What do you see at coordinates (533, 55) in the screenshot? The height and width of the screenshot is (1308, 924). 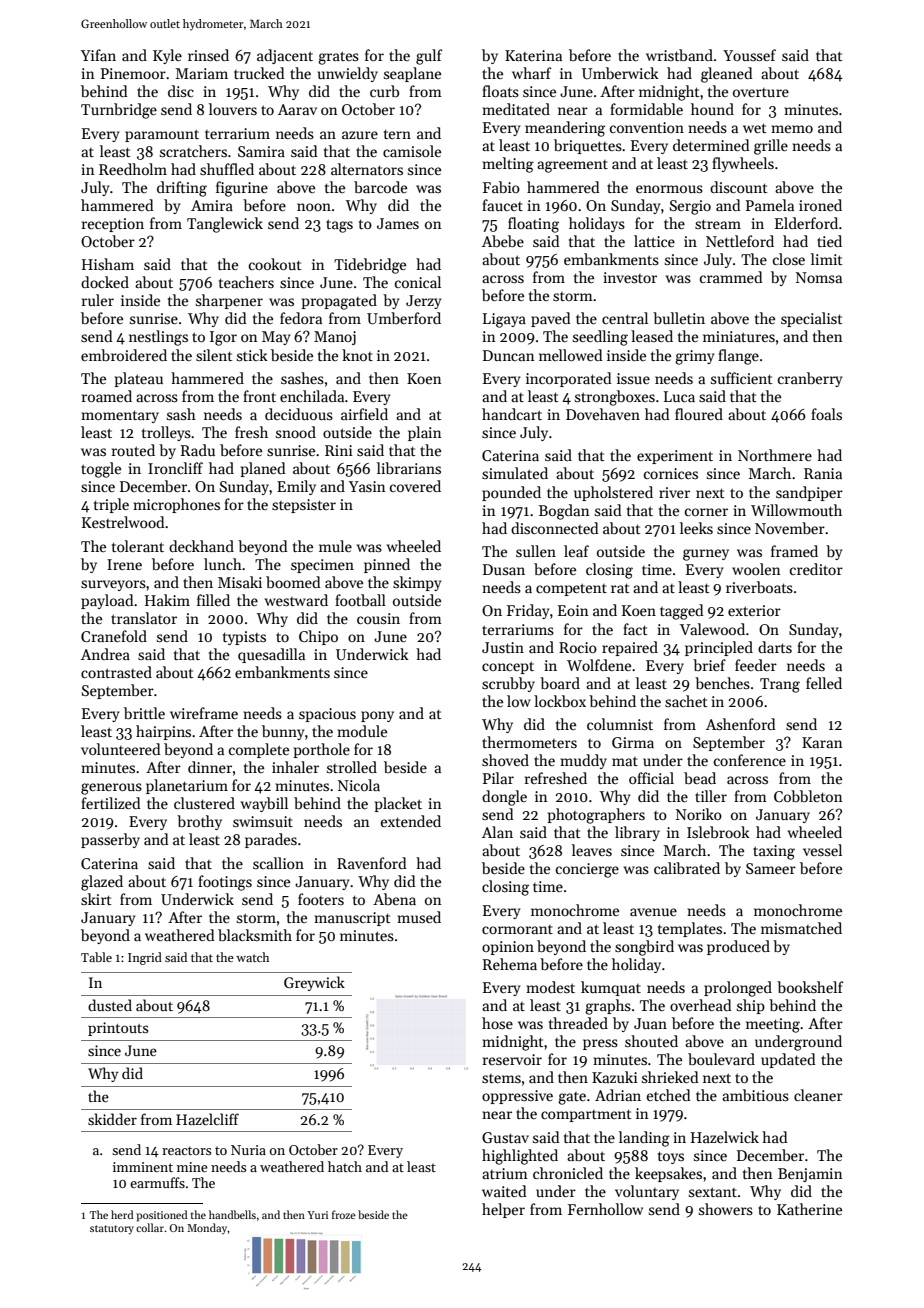 I see `Katerina` at bounding box center [533, 55].
